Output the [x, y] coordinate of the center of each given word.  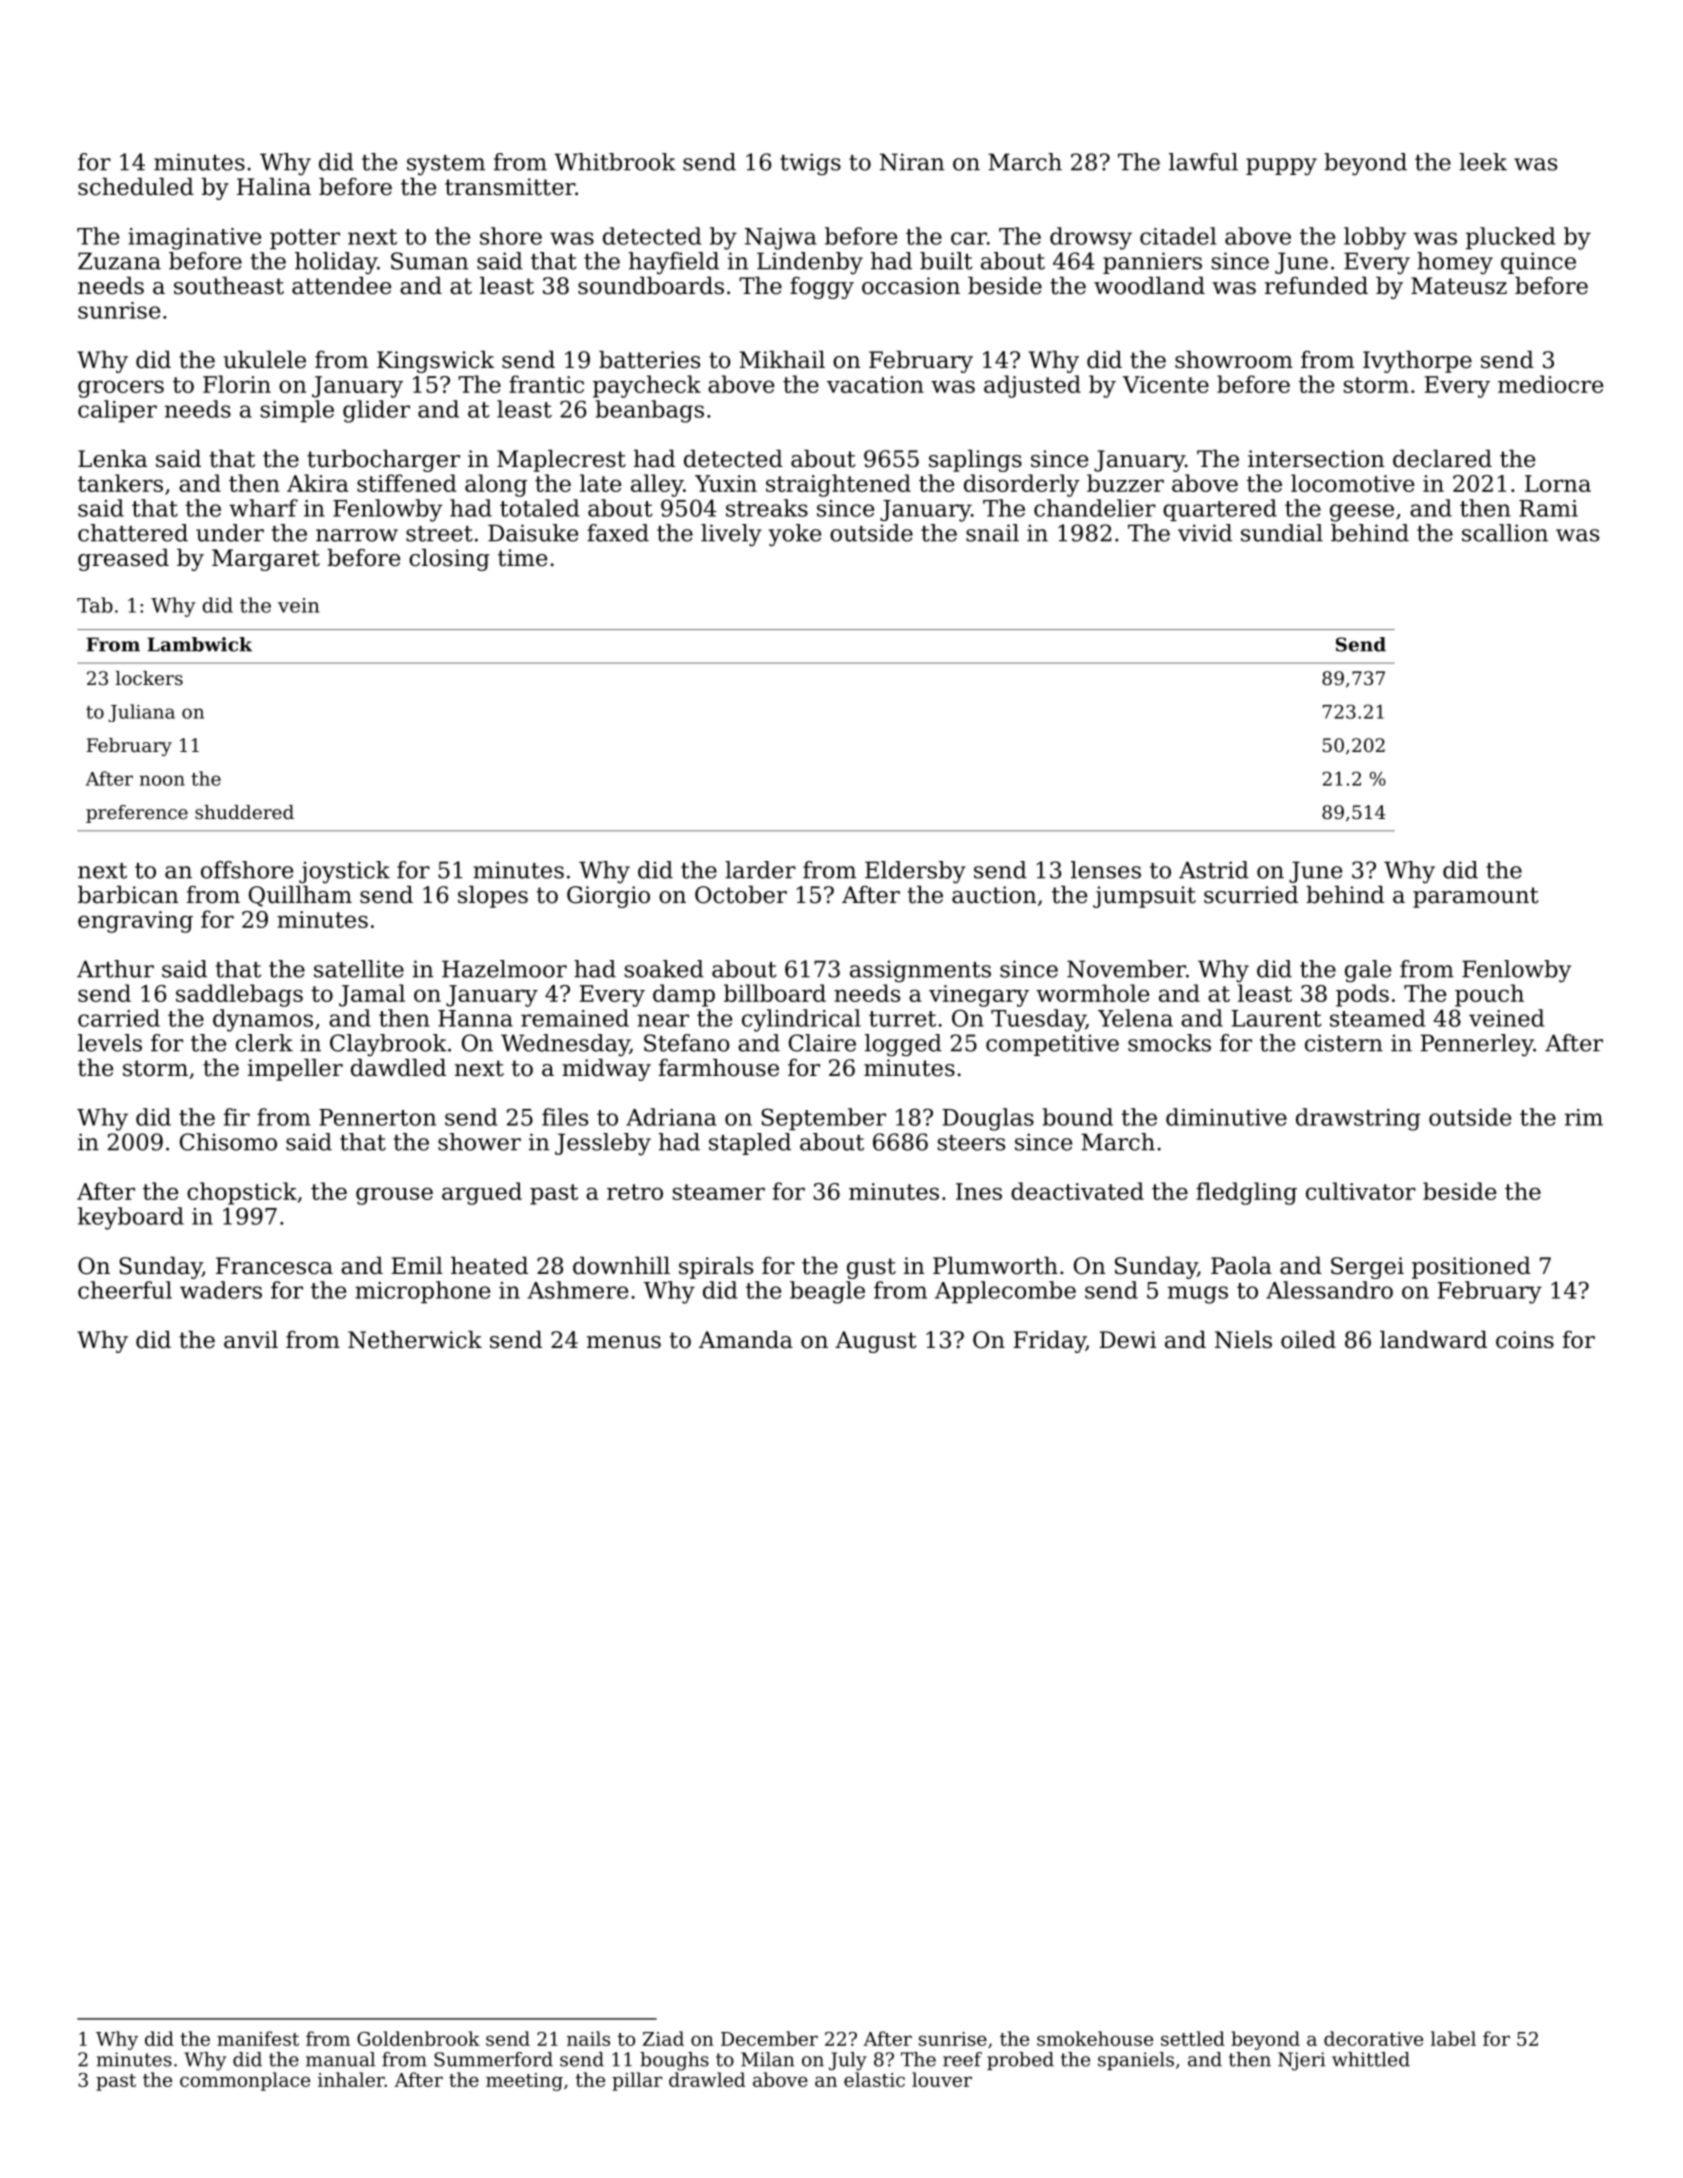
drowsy [1091, 238]
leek [1483, 162]
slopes [493, 897]
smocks [1169, 1043]
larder [760, 870]
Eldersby [915, 872]
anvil [251, 1340]
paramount [1476, 897]
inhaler [351, 2079]
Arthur [115, 969]
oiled [1308, 1340]
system [446, 165]
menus [624, 1342]
